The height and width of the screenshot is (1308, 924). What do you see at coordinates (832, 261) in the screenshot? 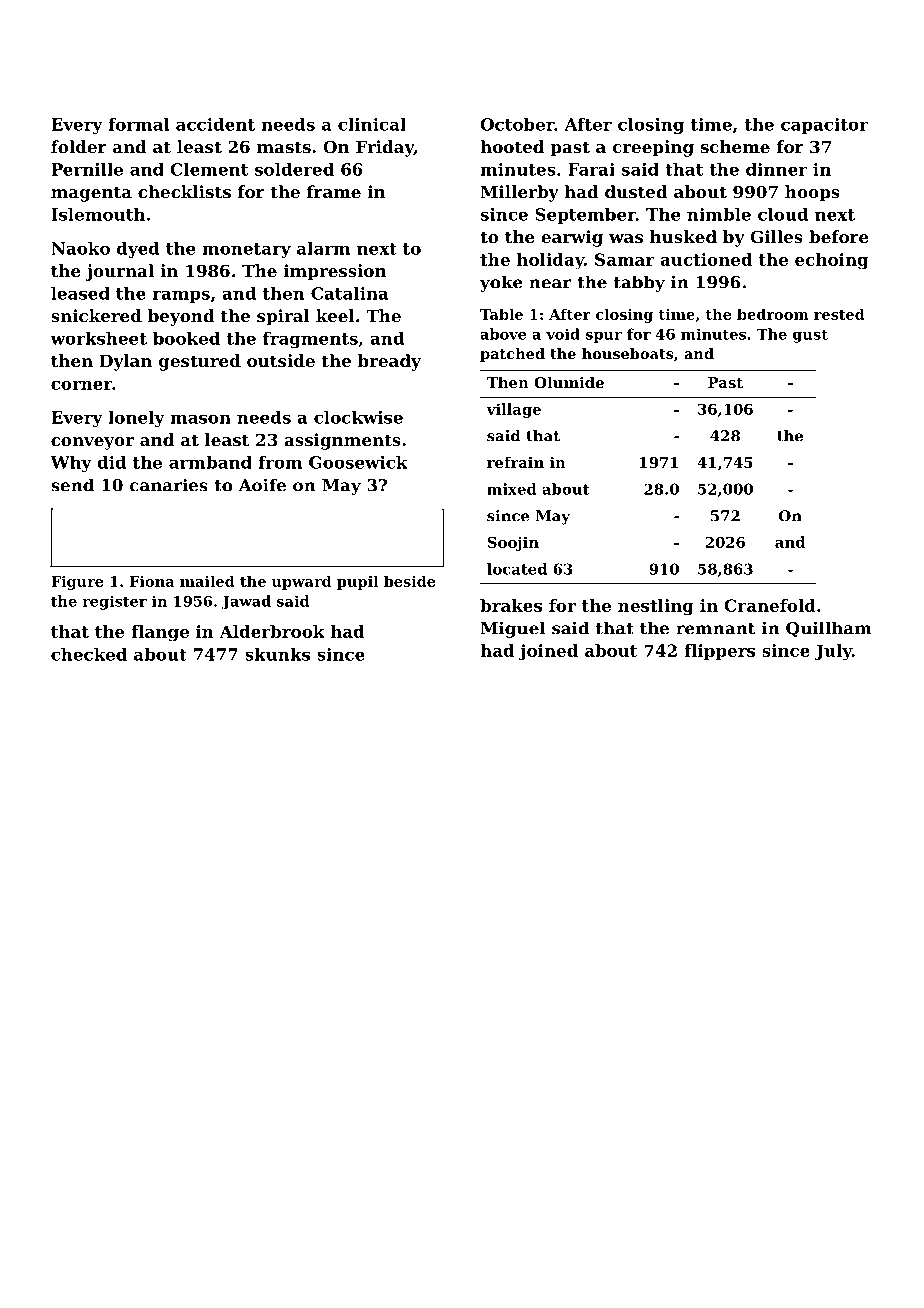
I see `echoing` at bounding box center [832, 261].
